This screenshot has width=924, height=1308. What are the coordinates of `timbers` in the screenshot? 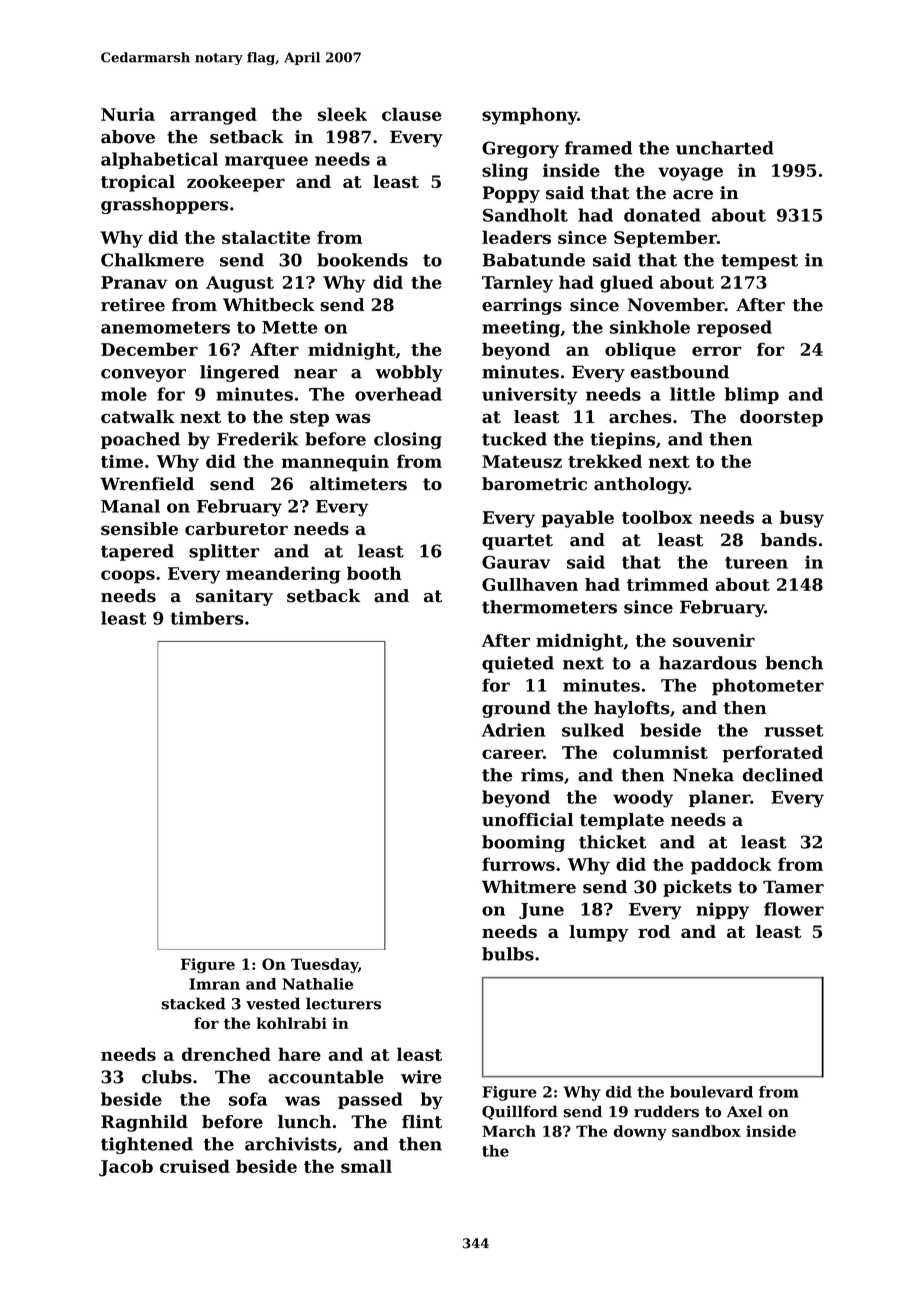 It's located at (207, 618).
